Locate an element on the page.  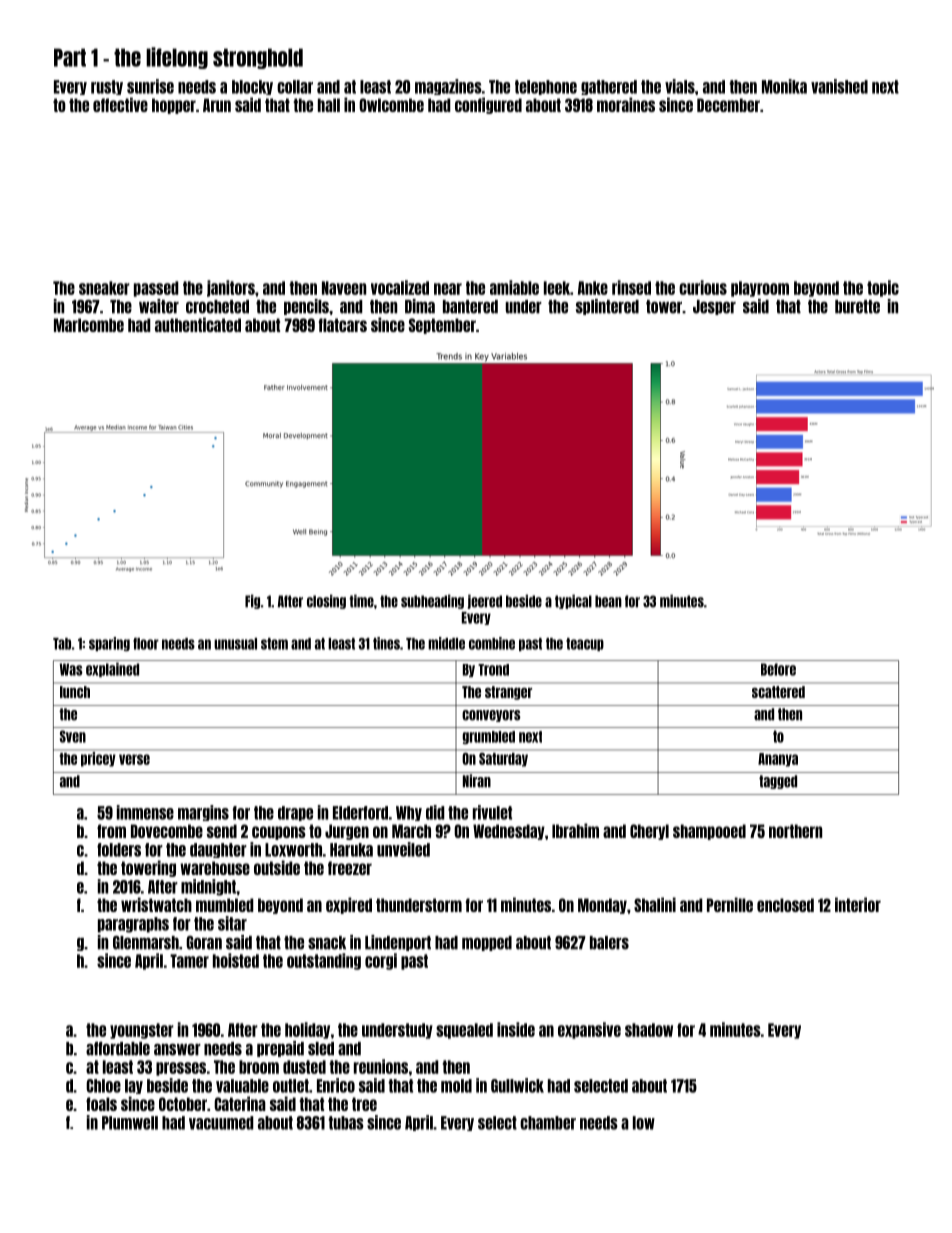
Cheryl is located at coordinates (649, 832).
